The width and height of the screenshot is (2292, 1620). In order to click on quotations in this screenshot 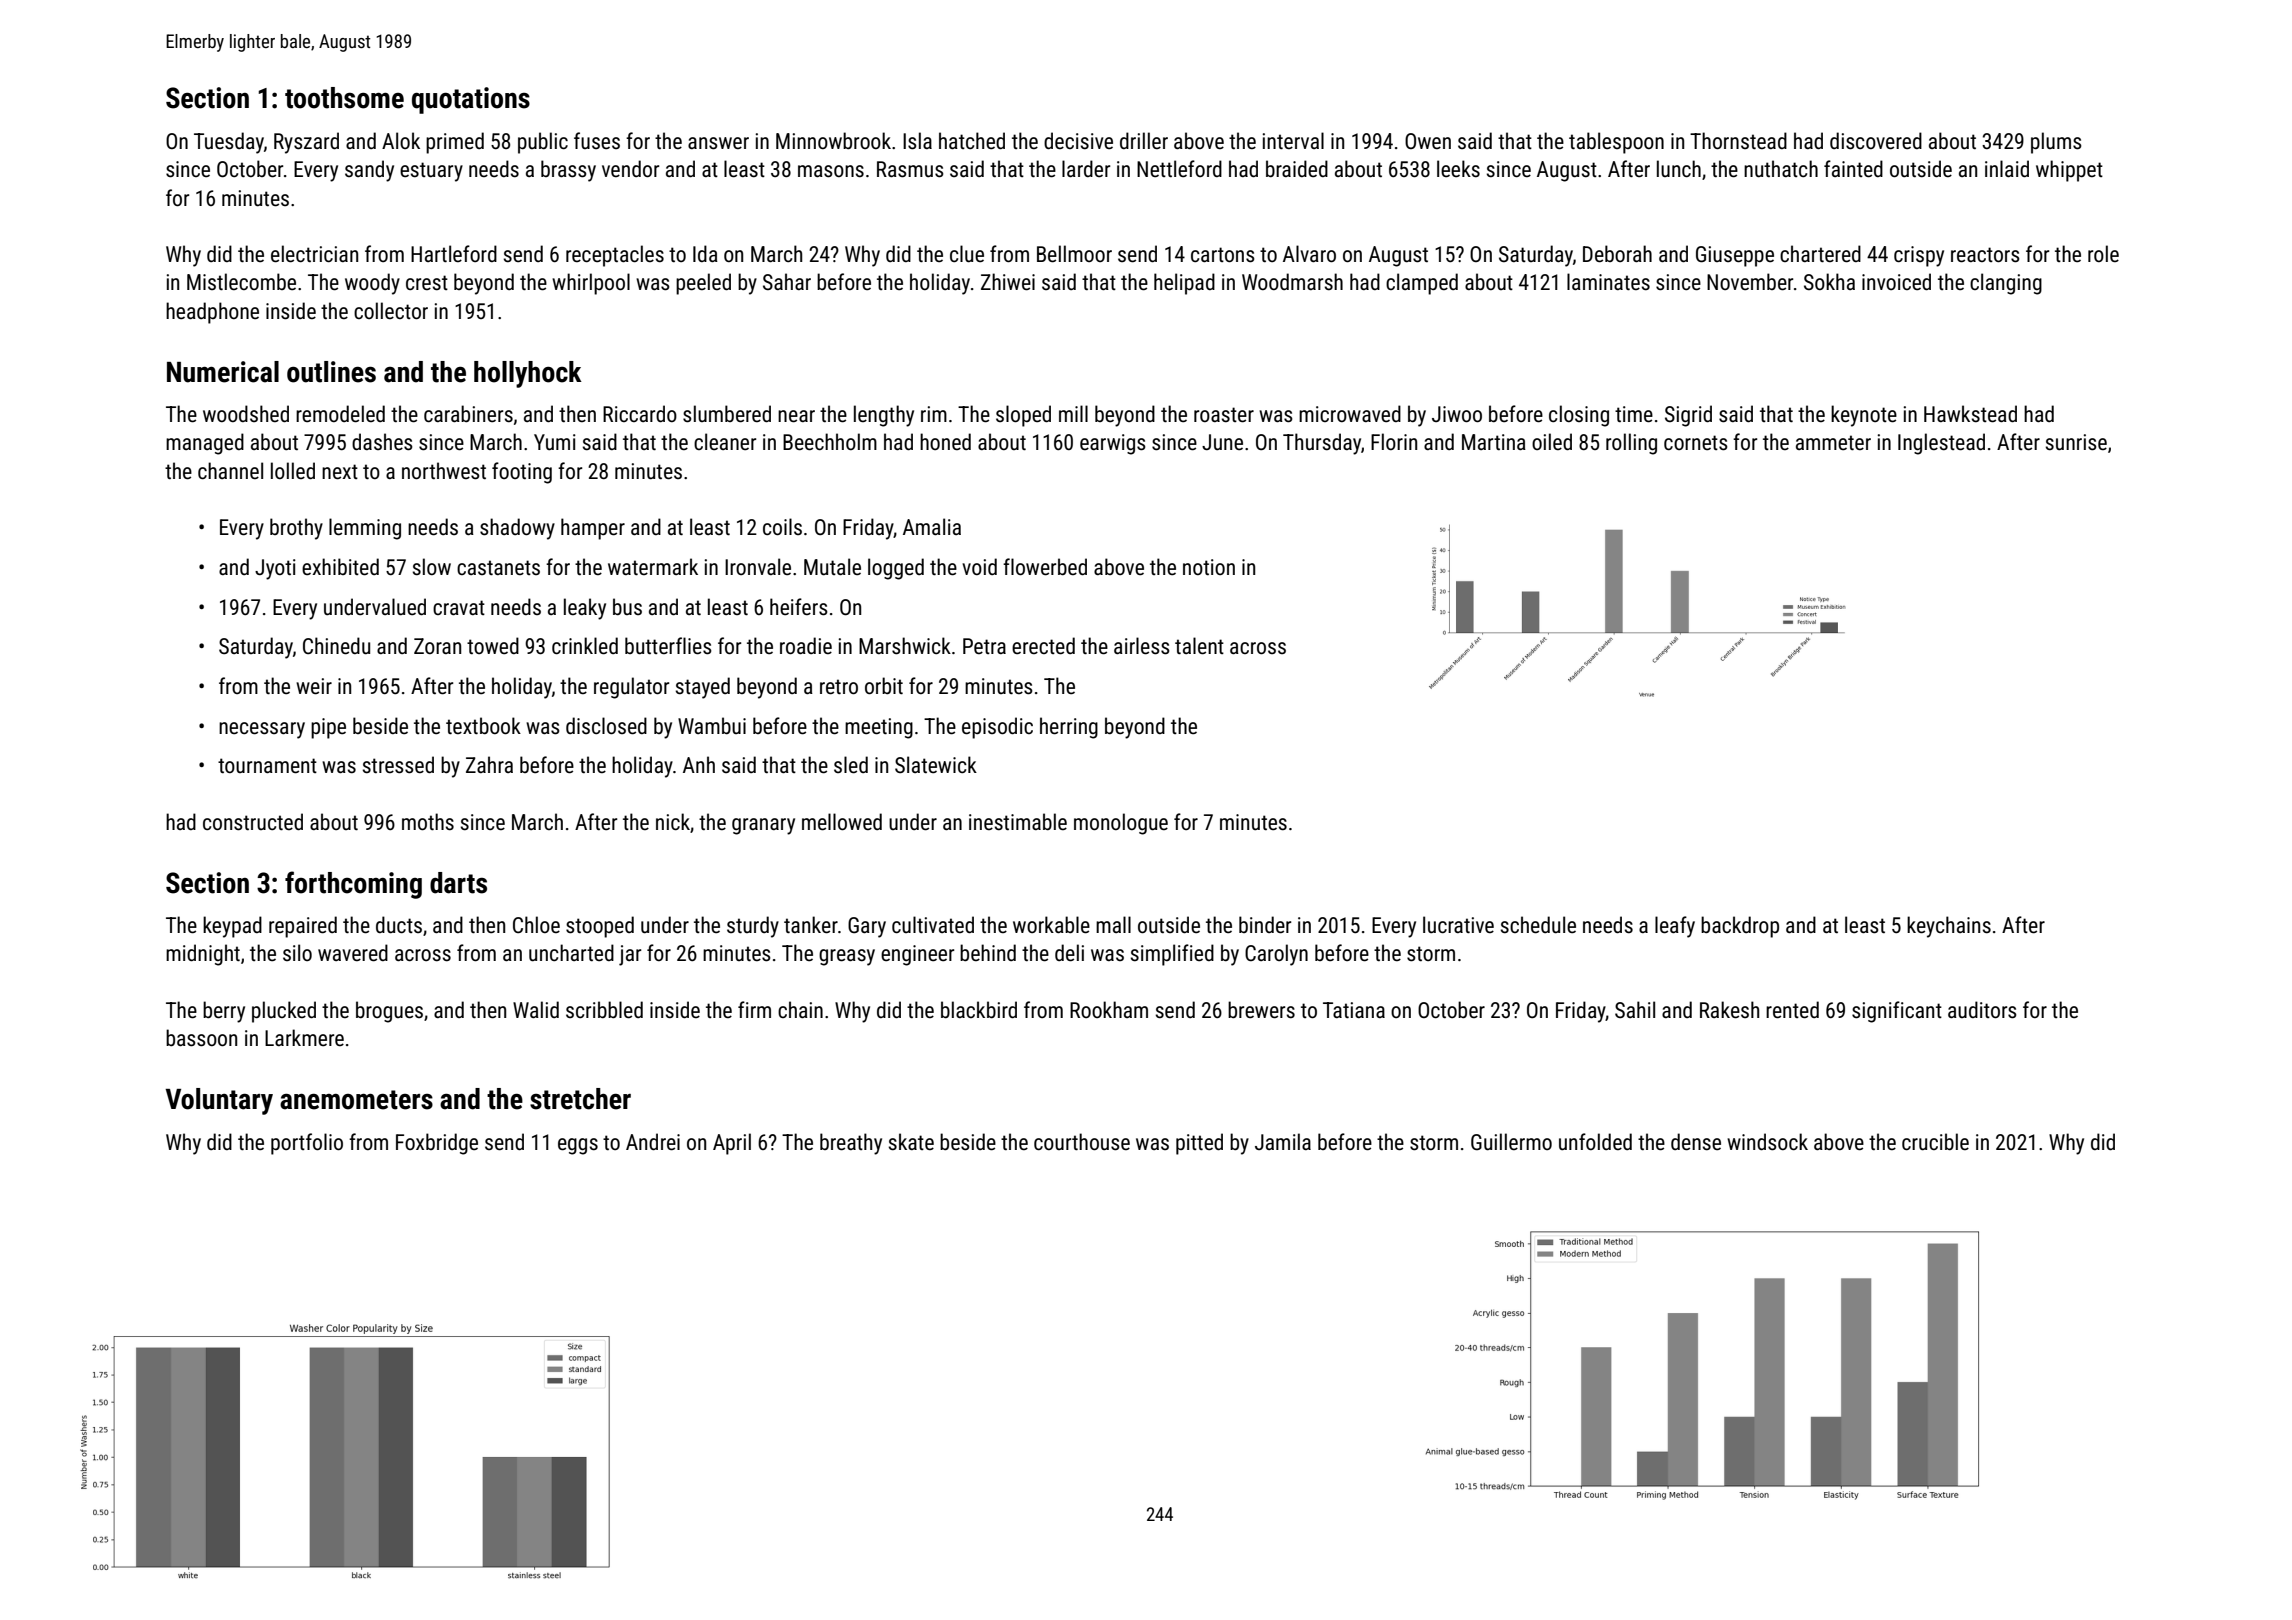, I will do `click(471, 100)`.
